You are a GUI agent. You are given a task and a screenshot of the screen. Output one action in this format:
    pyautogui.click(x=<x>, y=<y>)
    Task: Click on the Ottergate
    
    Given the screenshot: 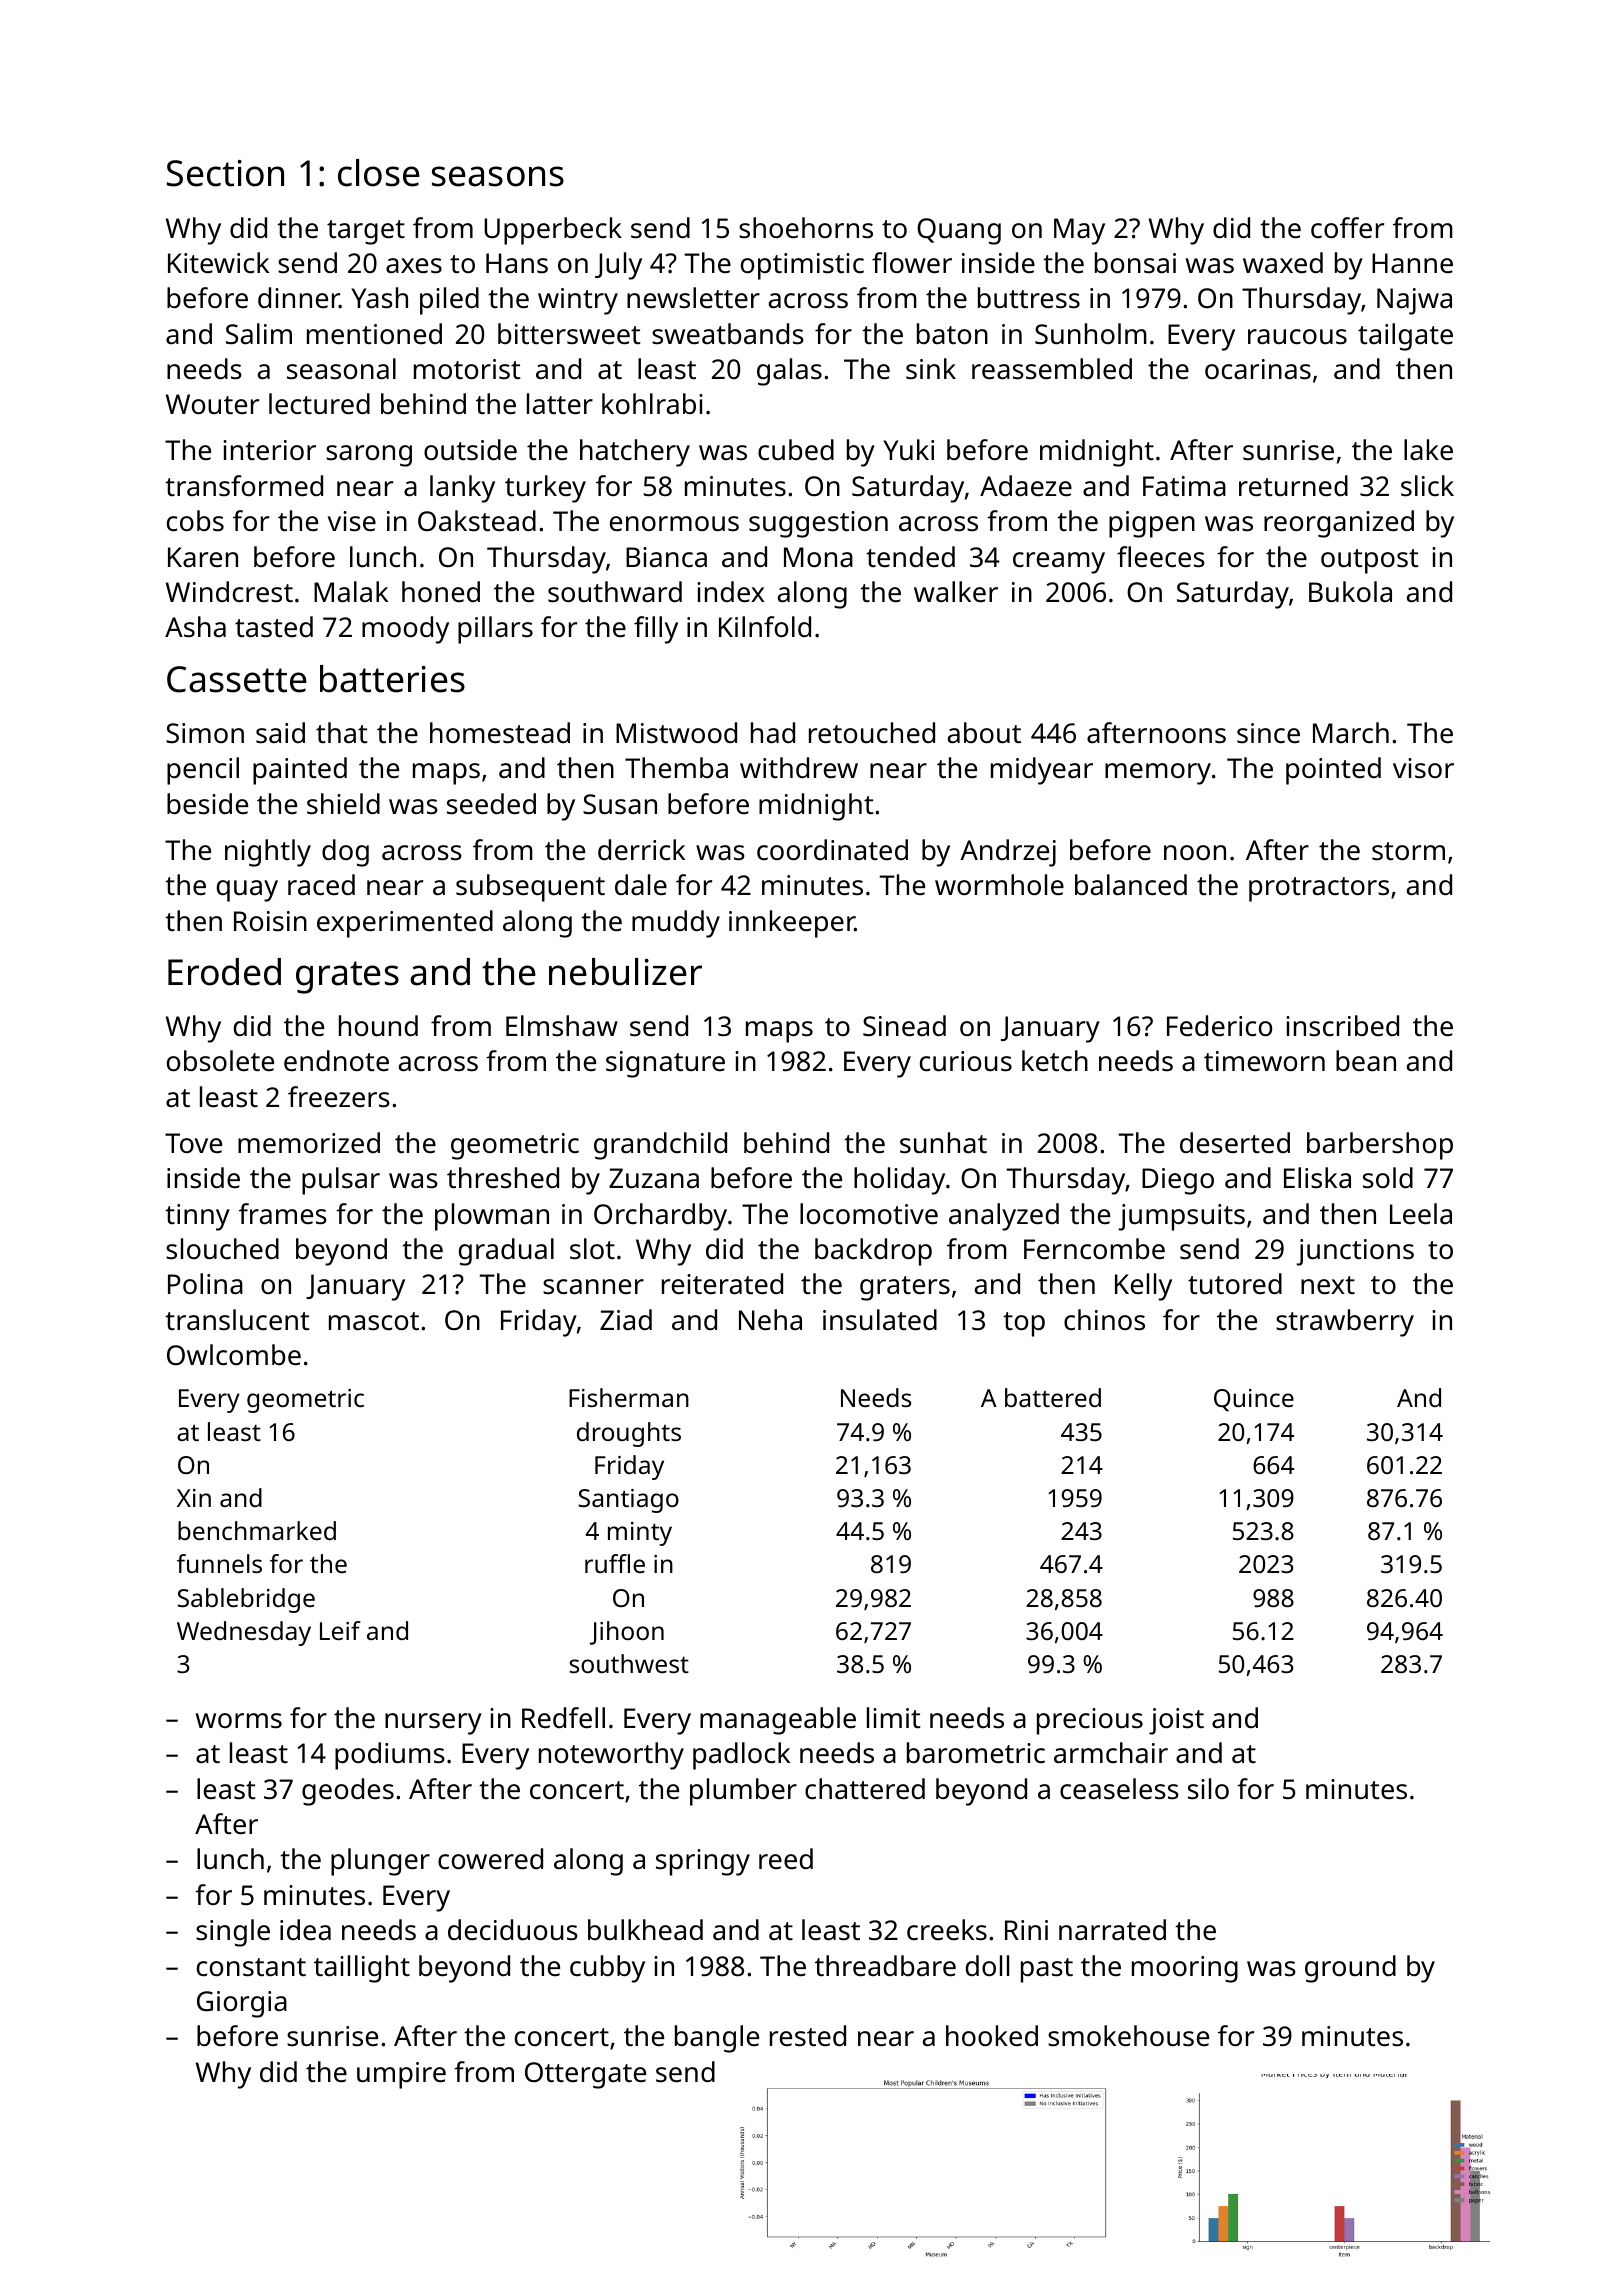 What is the action you would take?
    pyautogui.click(x=585, y=2075)
